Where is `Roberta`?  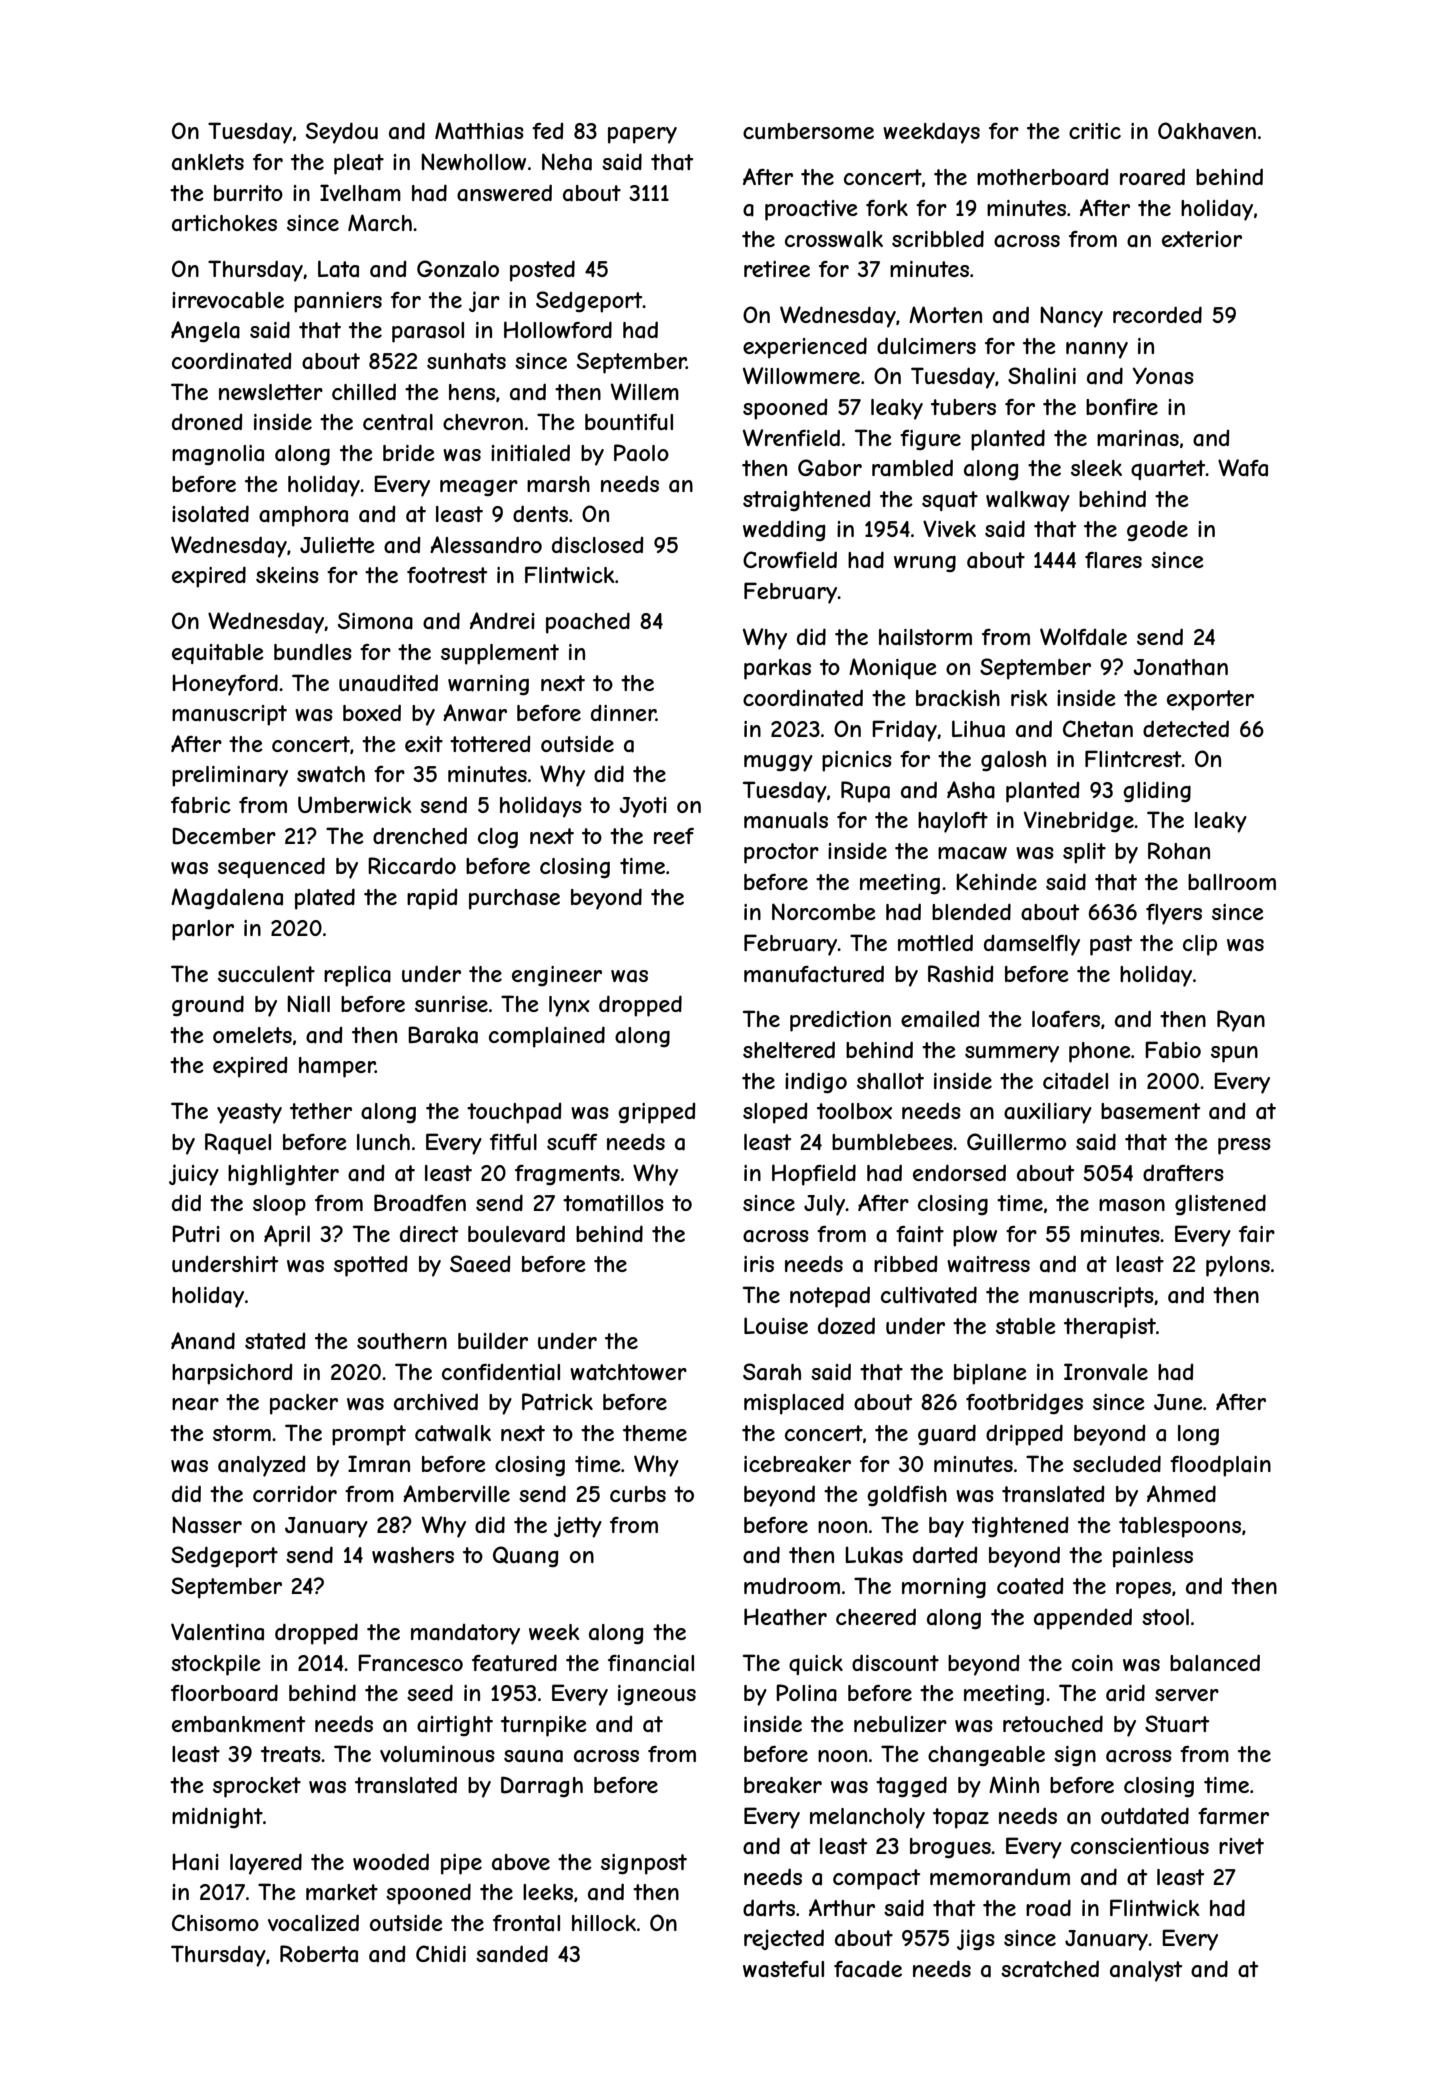 Roberta is located at coordinates (319, 1954).
